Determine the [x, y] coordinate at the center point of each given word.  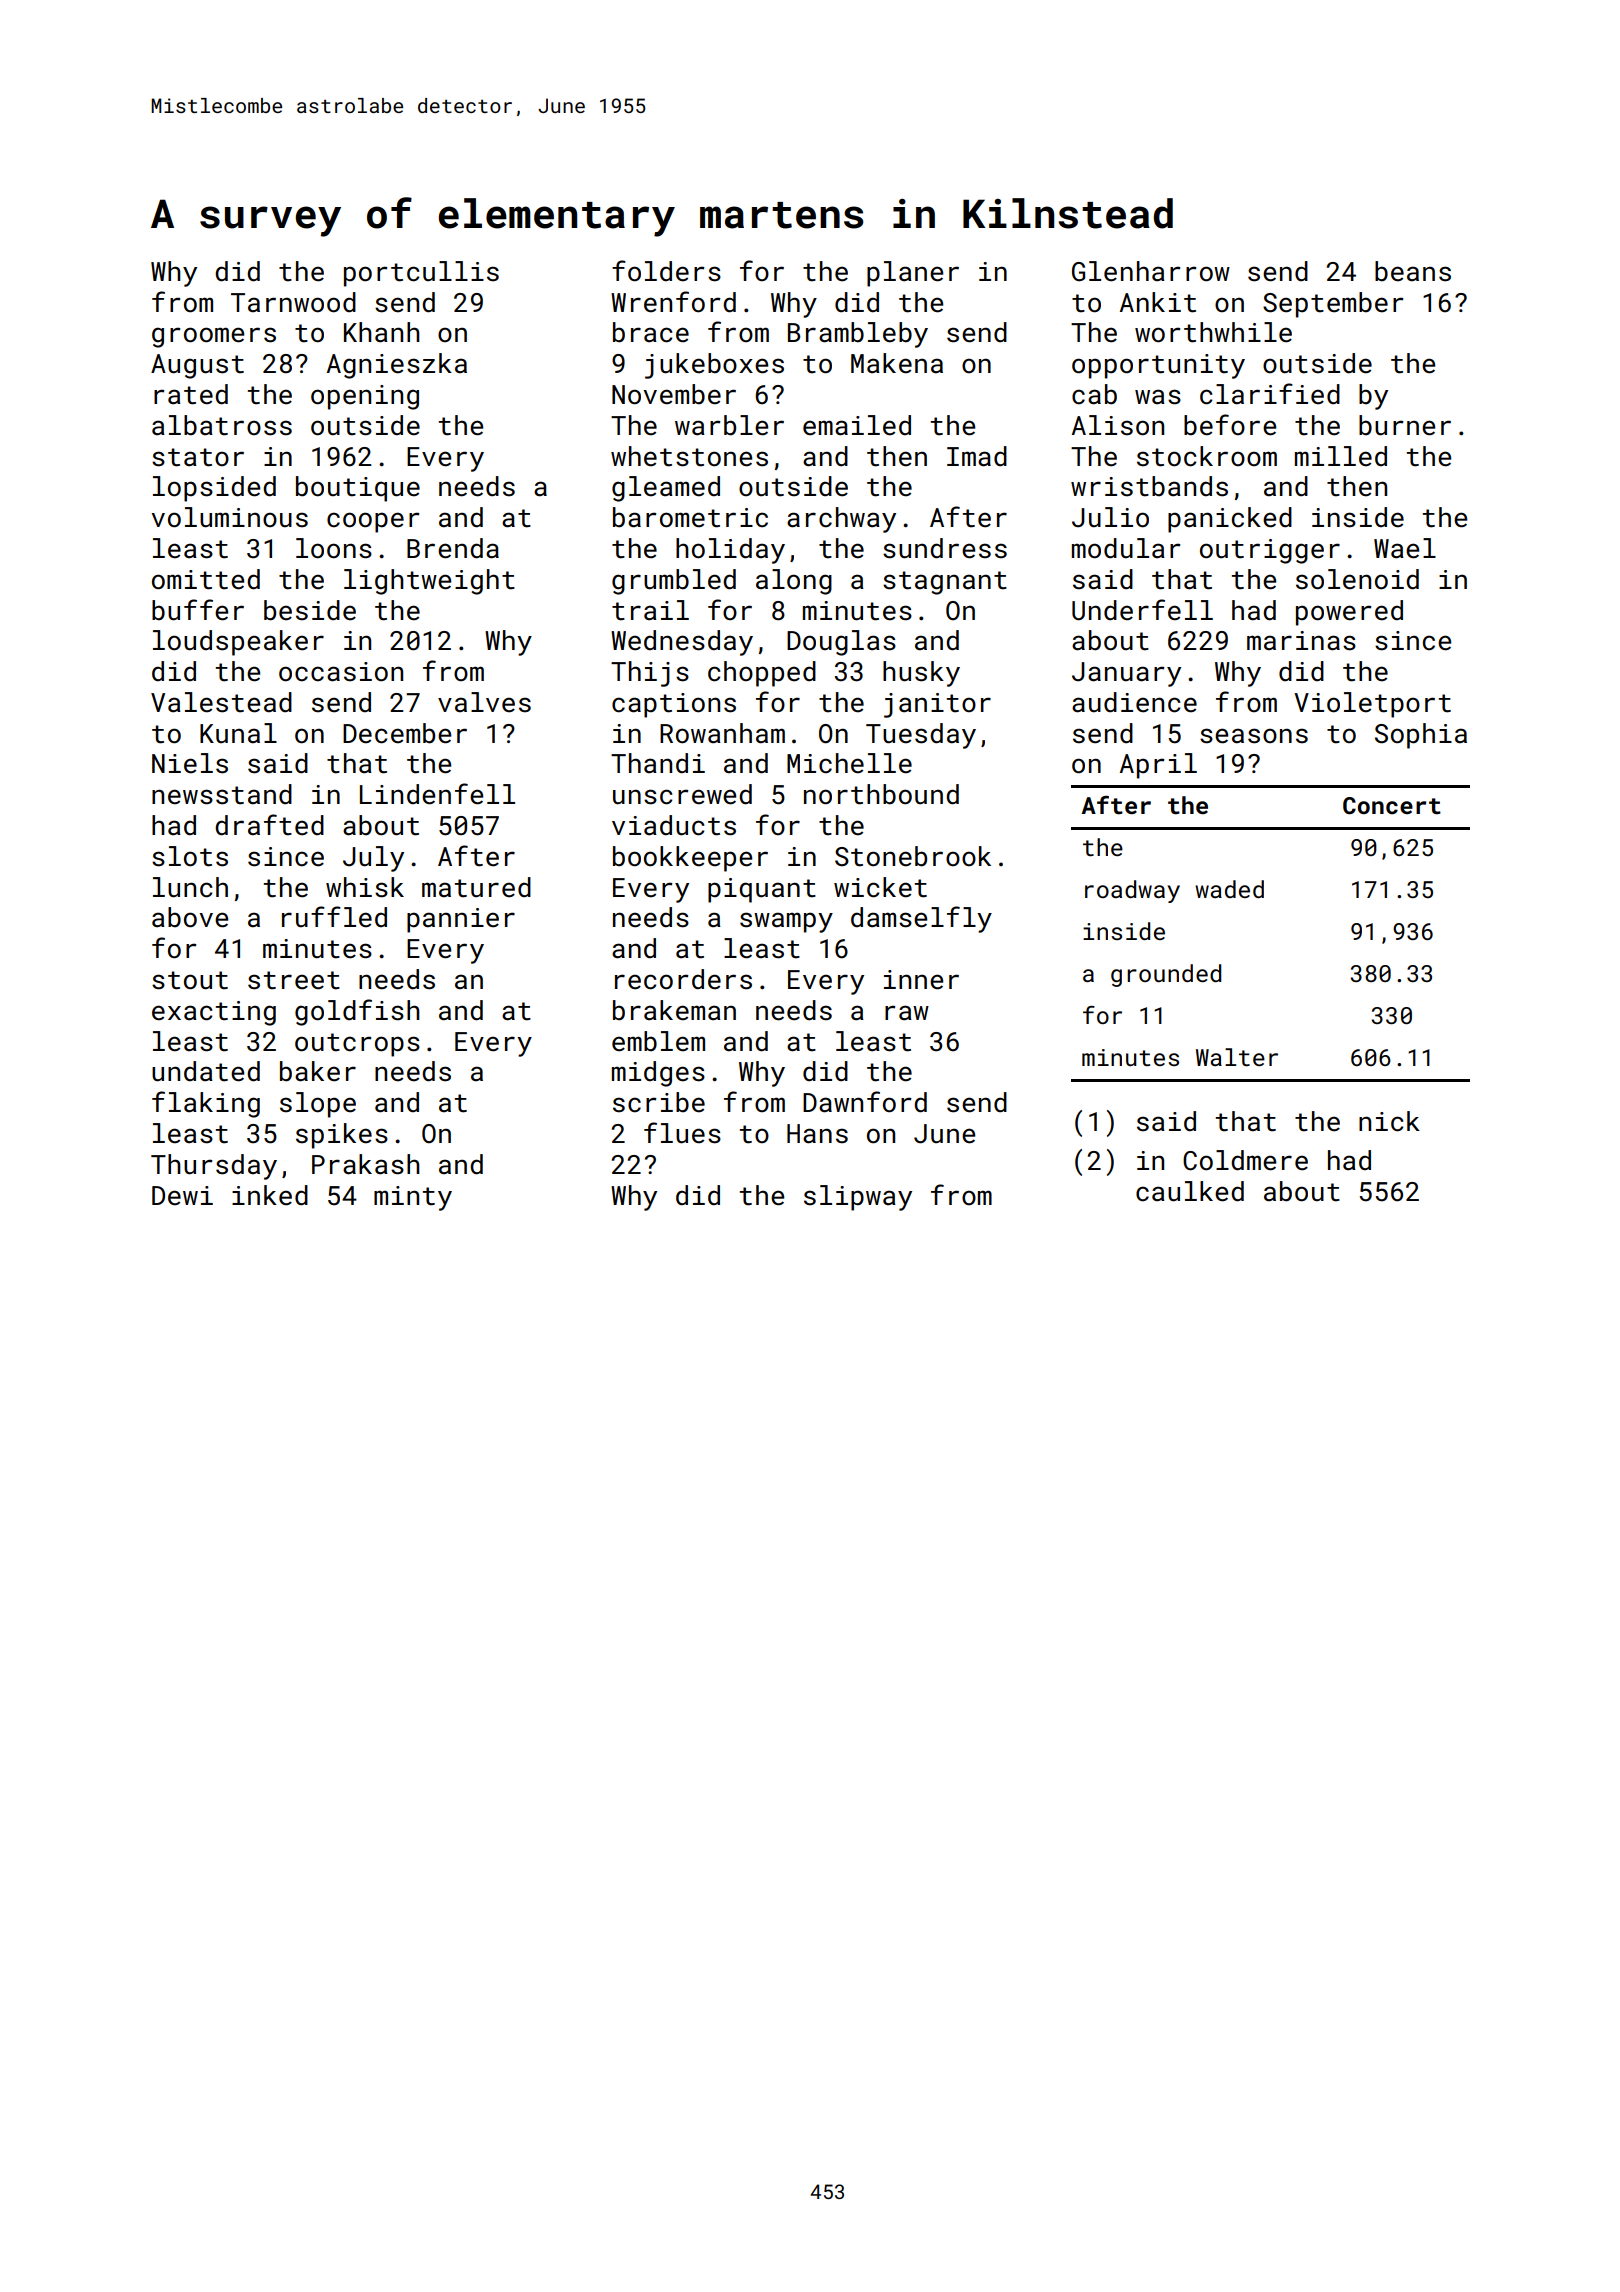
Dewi [182, 1196]
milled [1341, 456]
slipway [858, 1198]
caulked [1190, 1191]
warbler [729, 425]
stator [198, 457]
